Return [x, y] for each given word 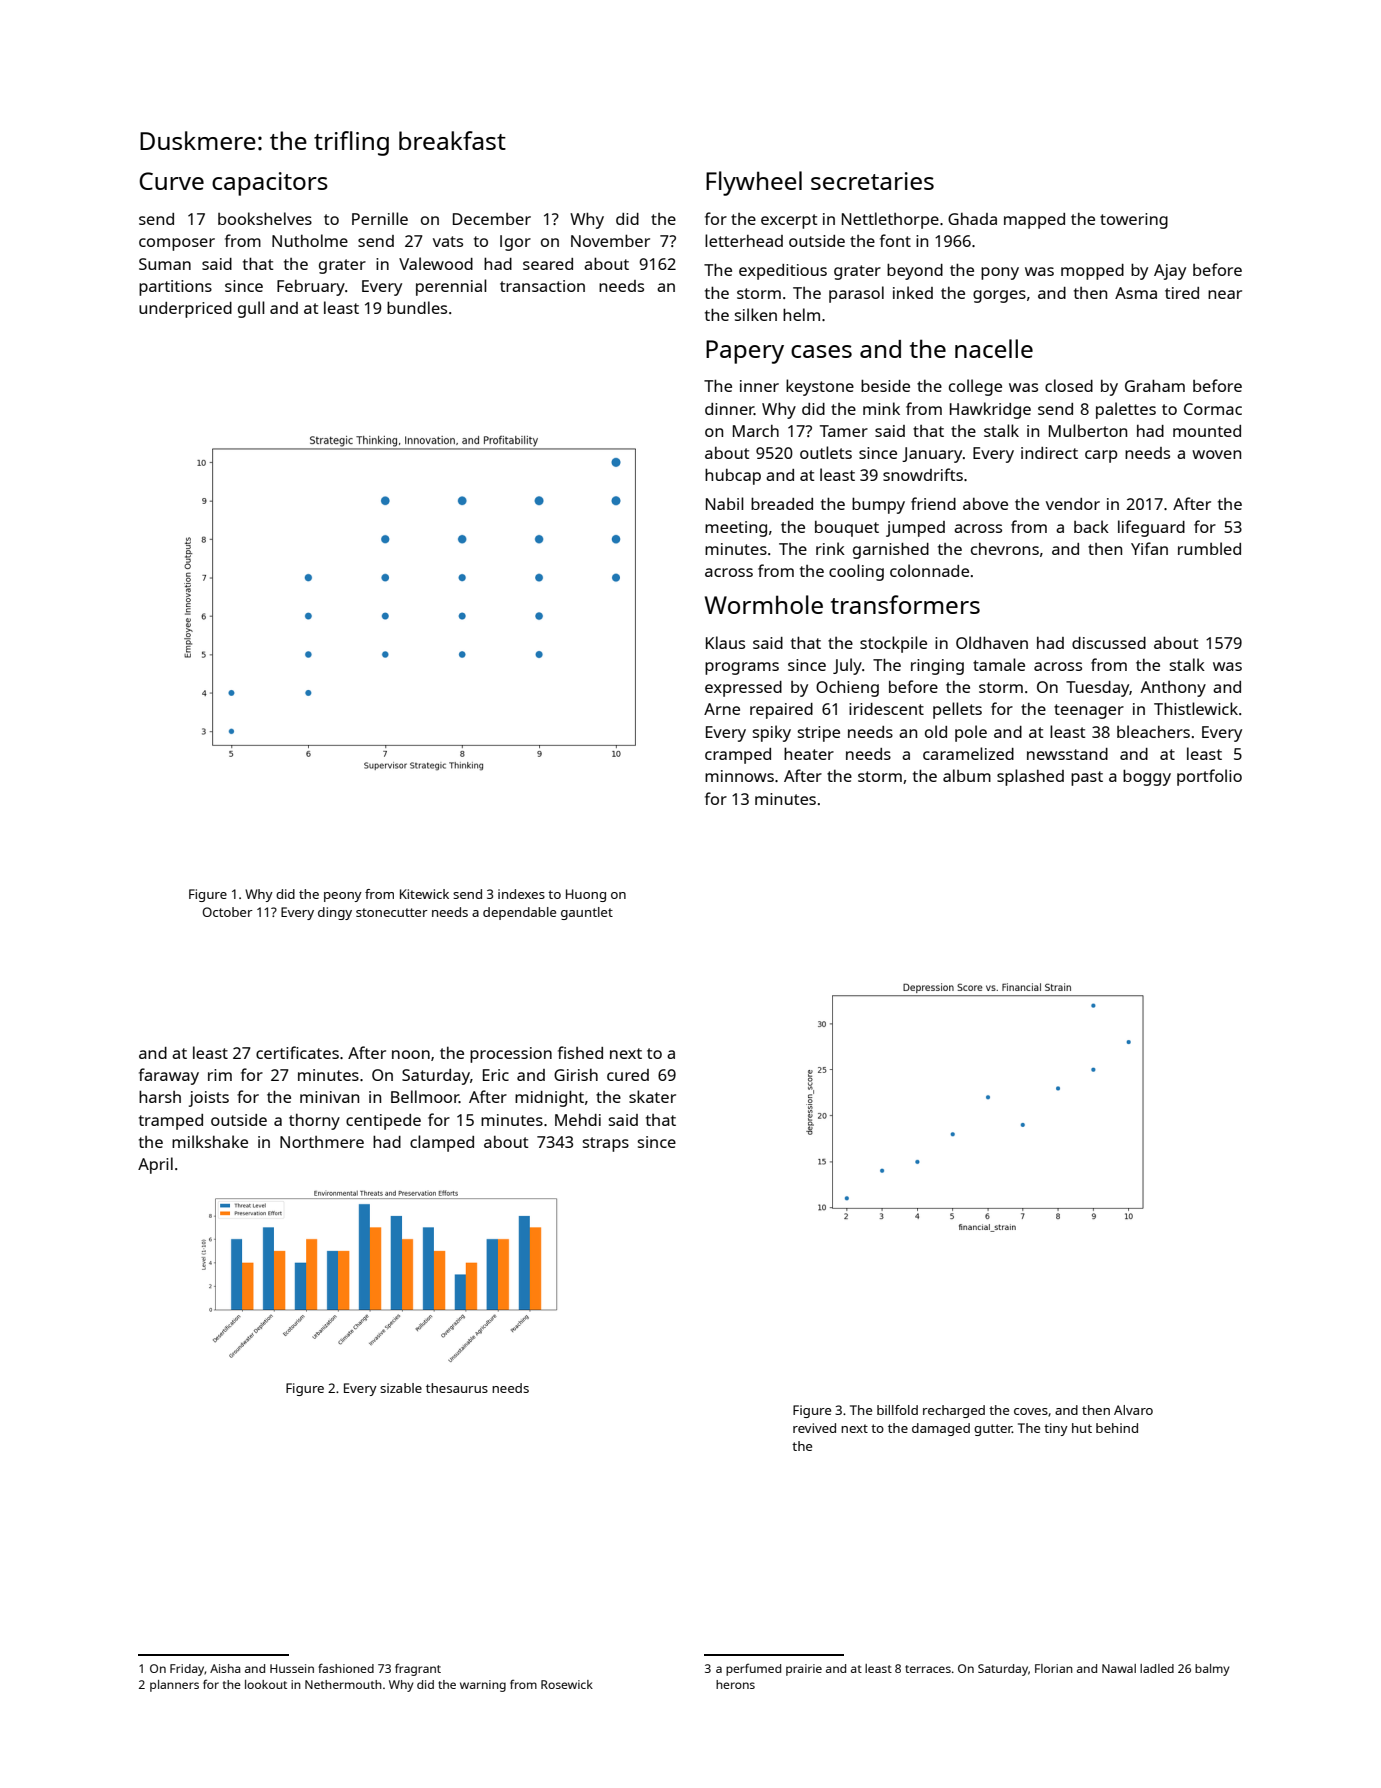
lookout [266, 1684]
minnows [739, 776]
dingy [335, 913]
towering [1134, 221]
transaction [542, 286]
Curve [171, 181]
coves [1031, 1411]
